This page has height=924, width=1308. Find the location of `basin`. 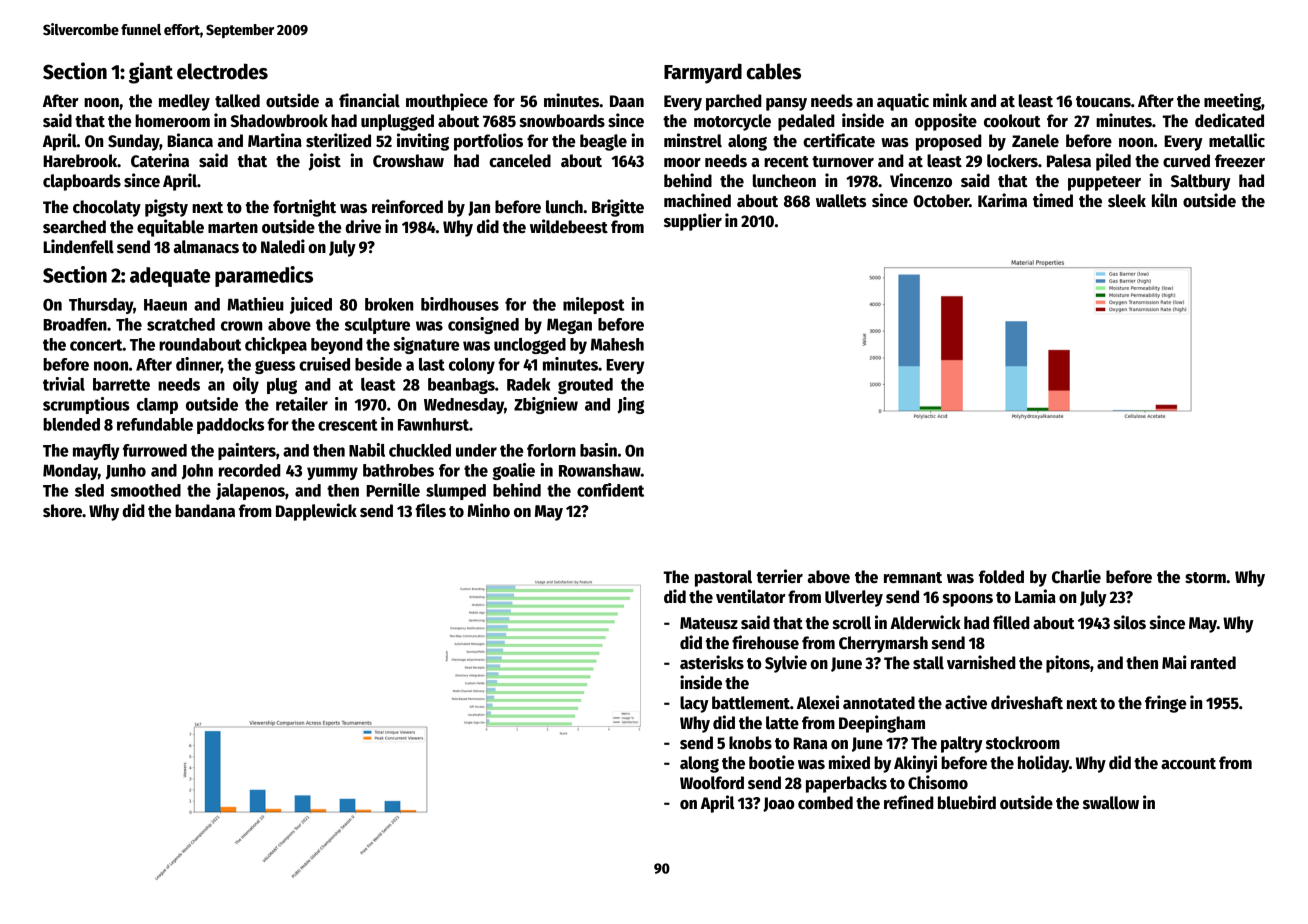

basin is located at coordinates (598, 450).
